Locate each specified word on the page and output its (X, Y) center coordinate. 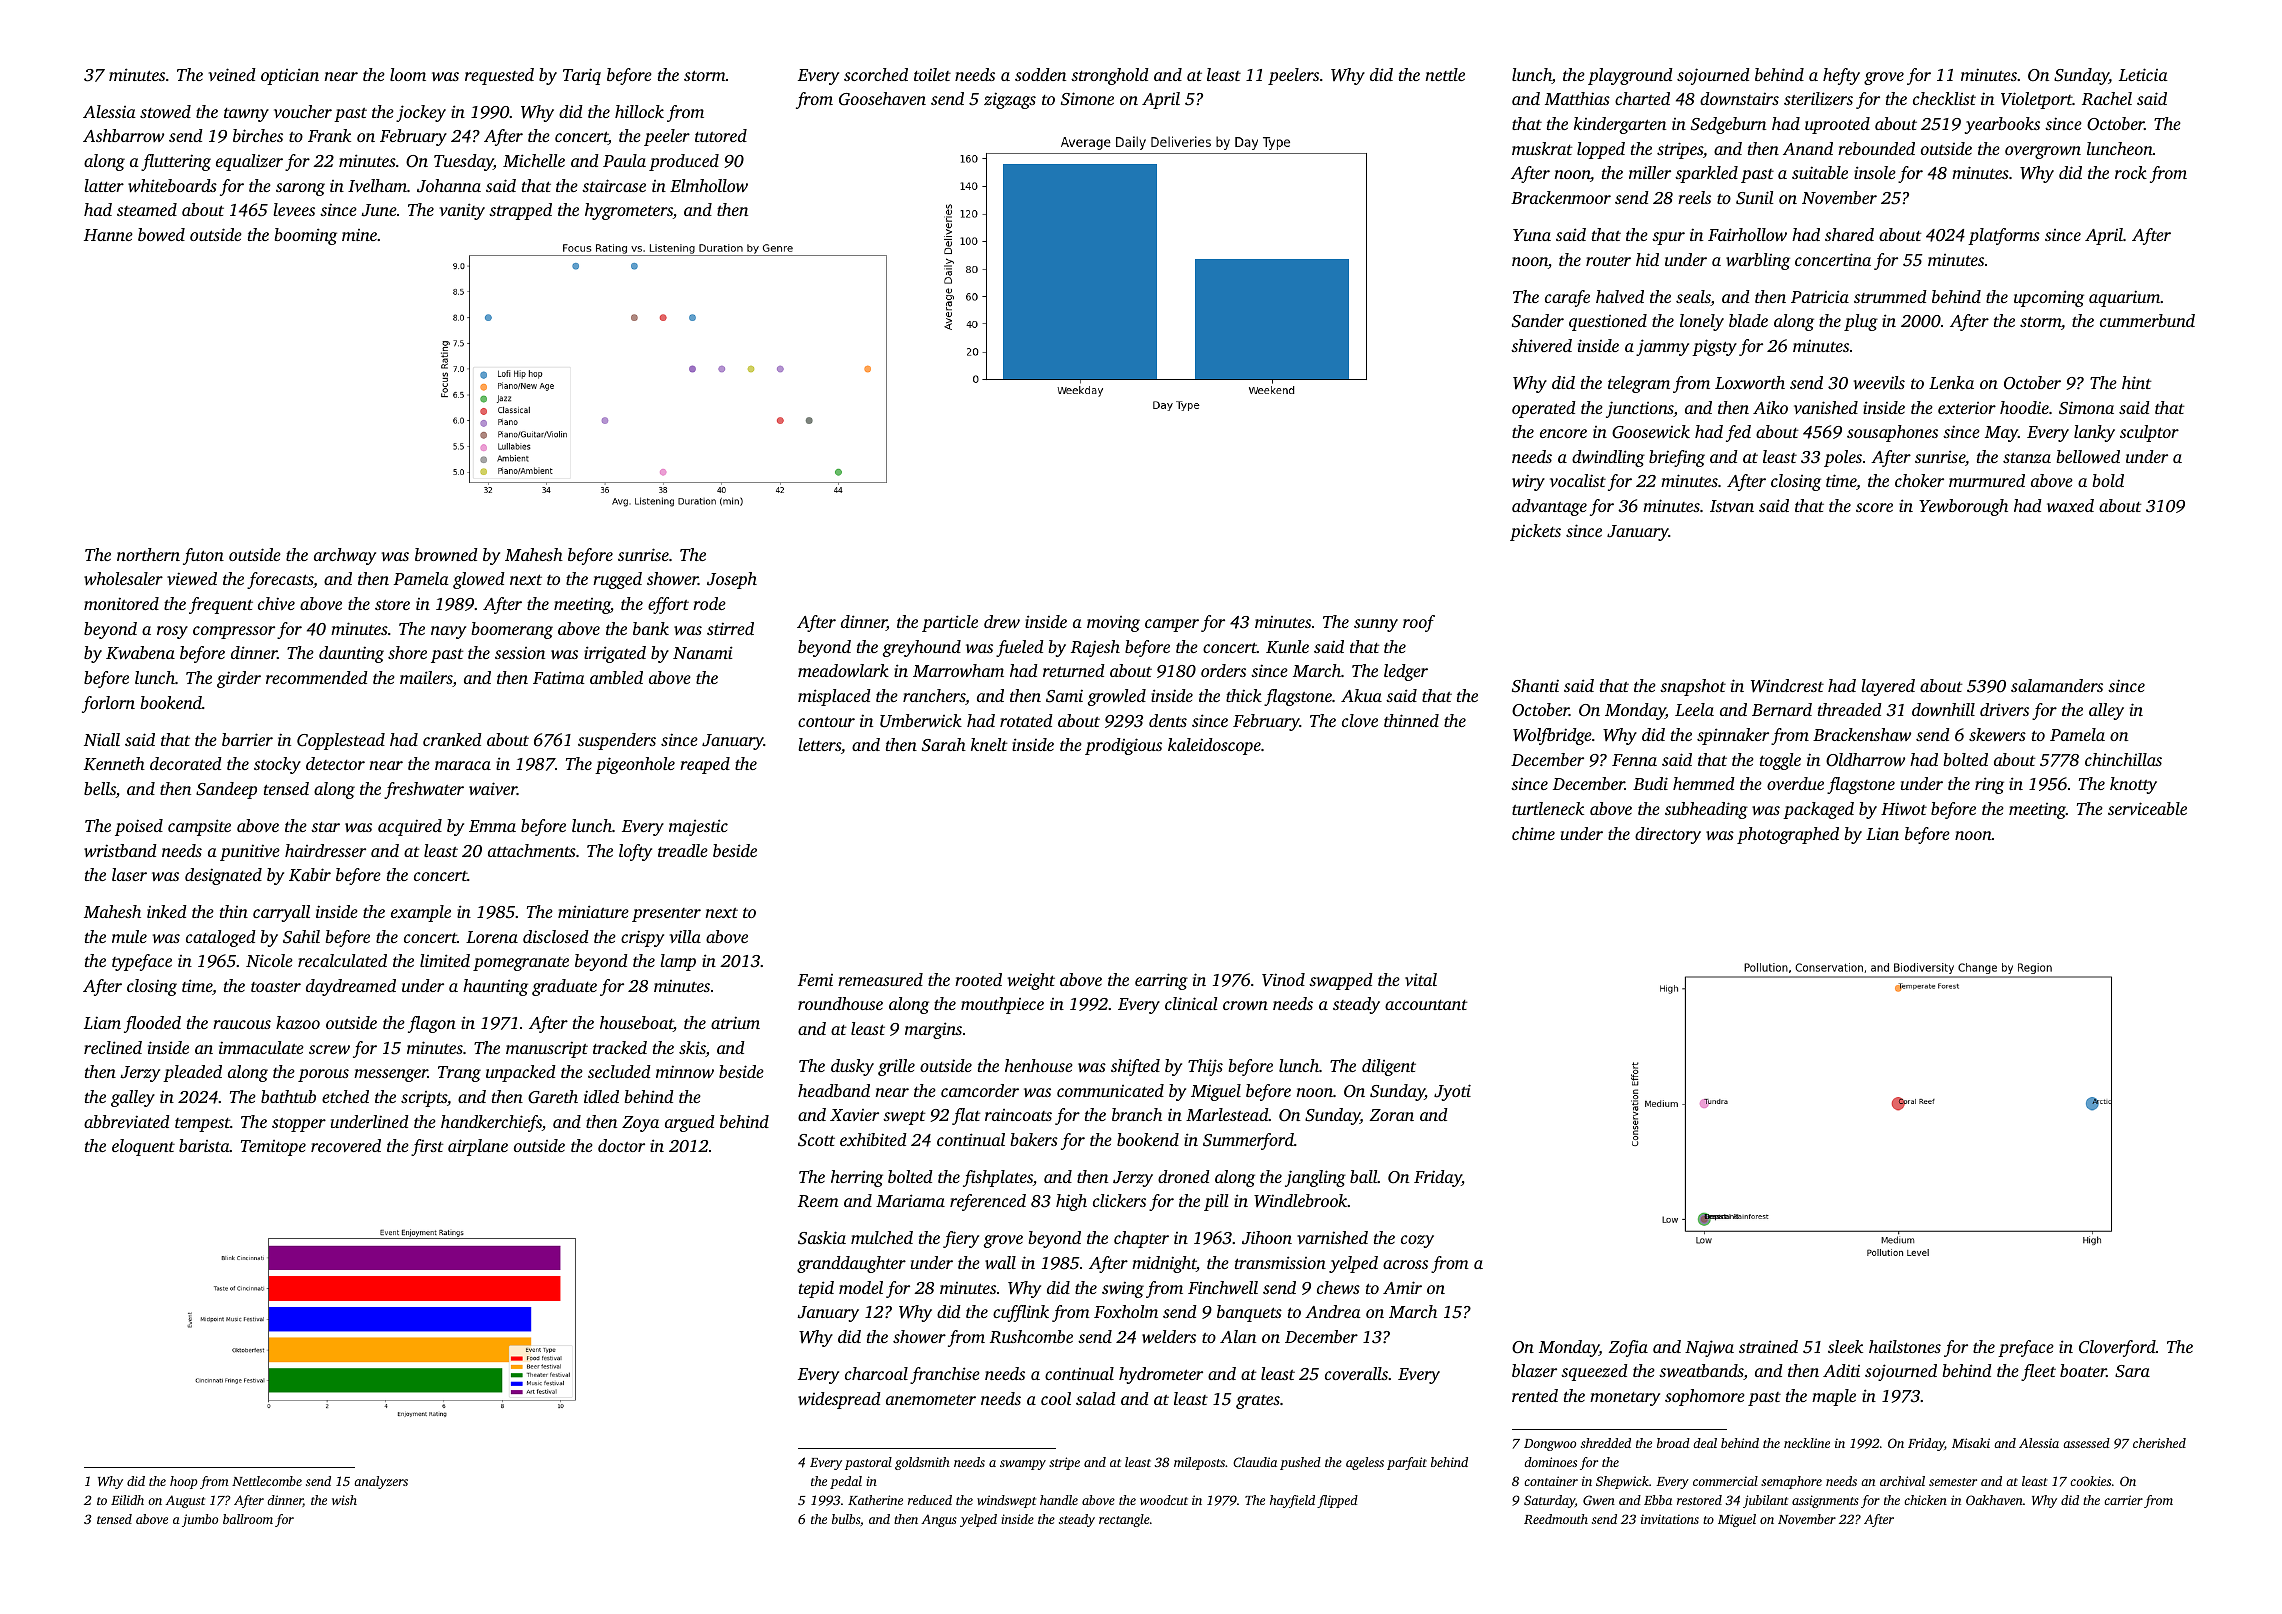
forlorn (108, 704)
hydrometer (1161, 1375)
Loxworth (1750, 382)
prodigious (1123, 746)
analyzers (381, 1482)
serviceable (2147, 808)
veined (232, 74)
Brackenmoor (1561, 197)
